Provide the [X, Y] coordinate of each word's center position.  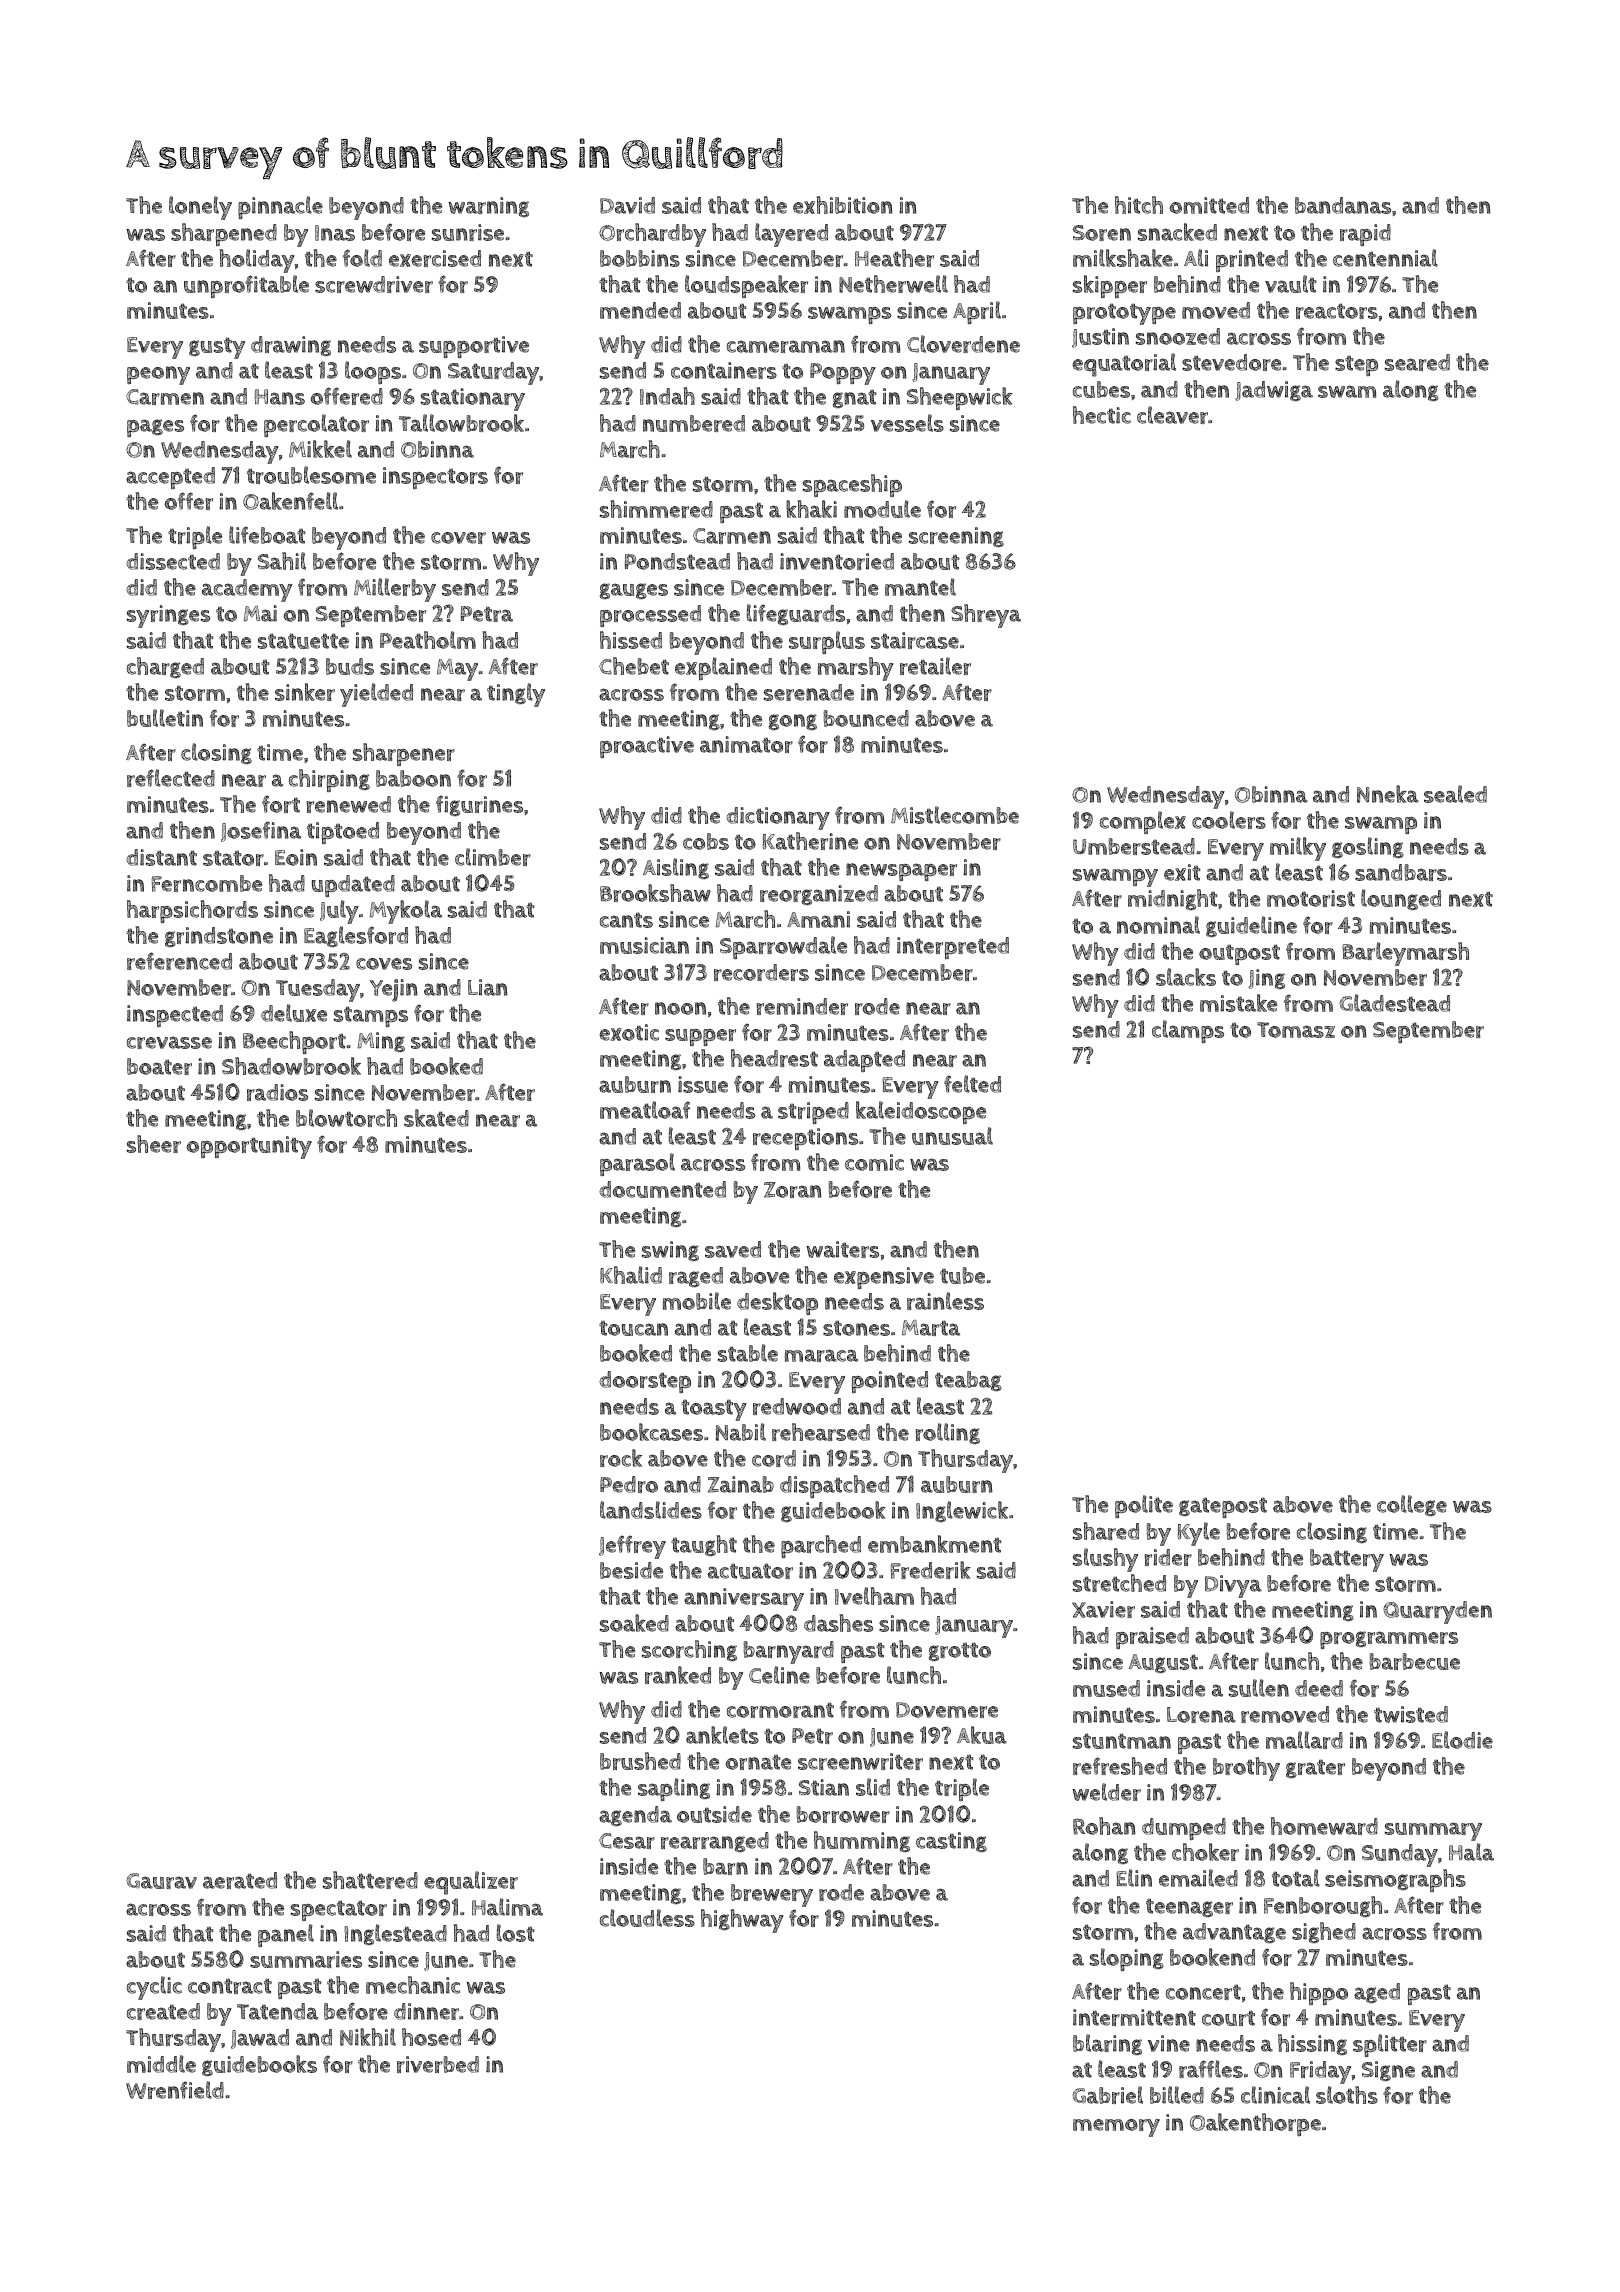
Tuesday [318, 990]
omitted [1209, 205]
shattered [370, 1880]
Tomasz [1296, 1030]
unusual [952, 1136]
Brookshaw [655, 893]
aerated [240, 1880]
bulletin [165, 718]
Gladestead [1394, 1003]
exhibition [843, 205]
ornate [758, 1762]
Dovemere [947, 1710]
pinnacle [280, 207]
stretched [1119, 1583]
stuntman [1122, 1741]
